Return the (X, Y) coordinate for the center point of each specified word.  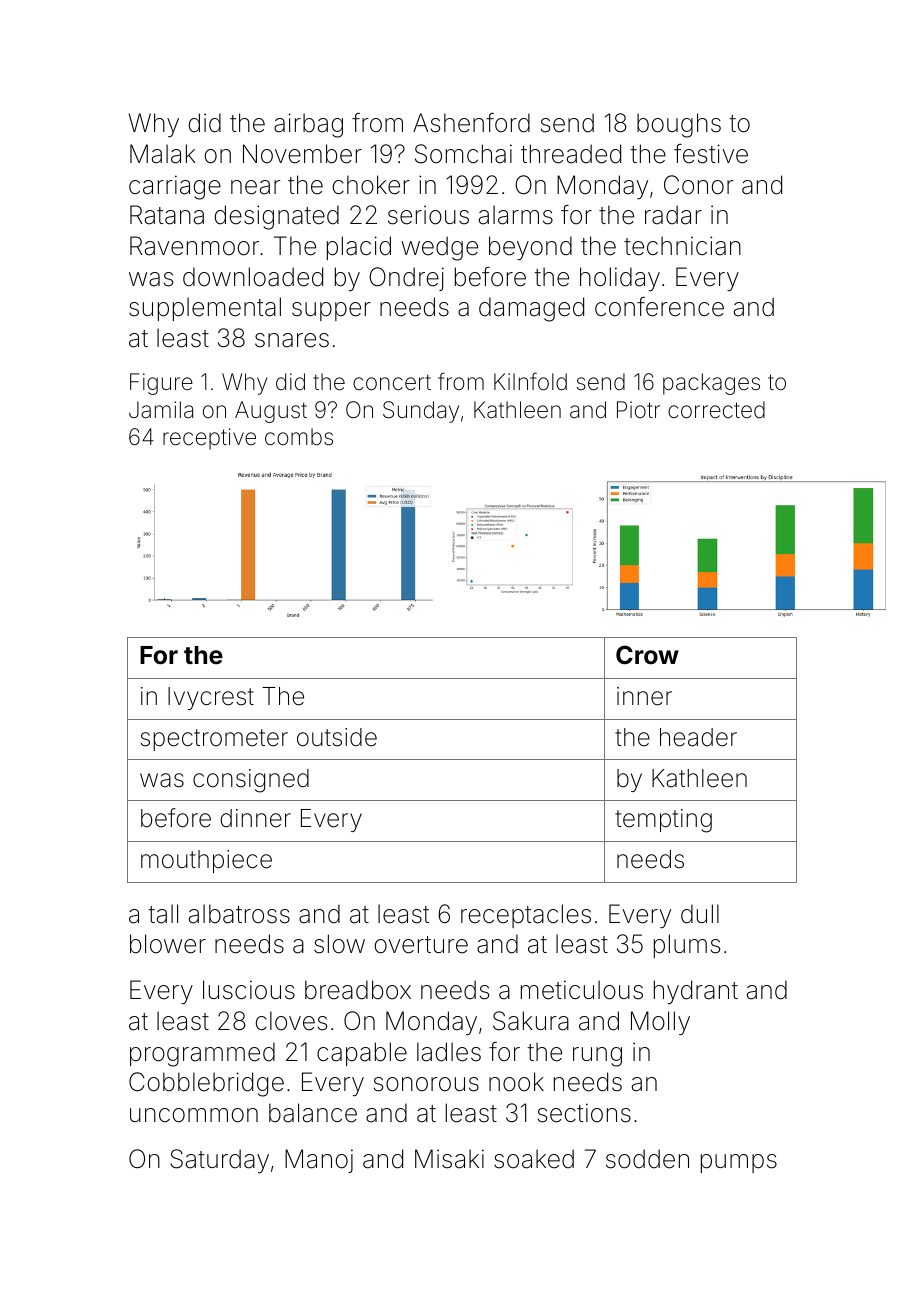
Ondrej (406, 279)
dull (700, 914)
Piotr (638, 409)
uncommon (194, 1115)
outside (337, 737)
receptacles (526, 916)
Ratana (167, 215)
